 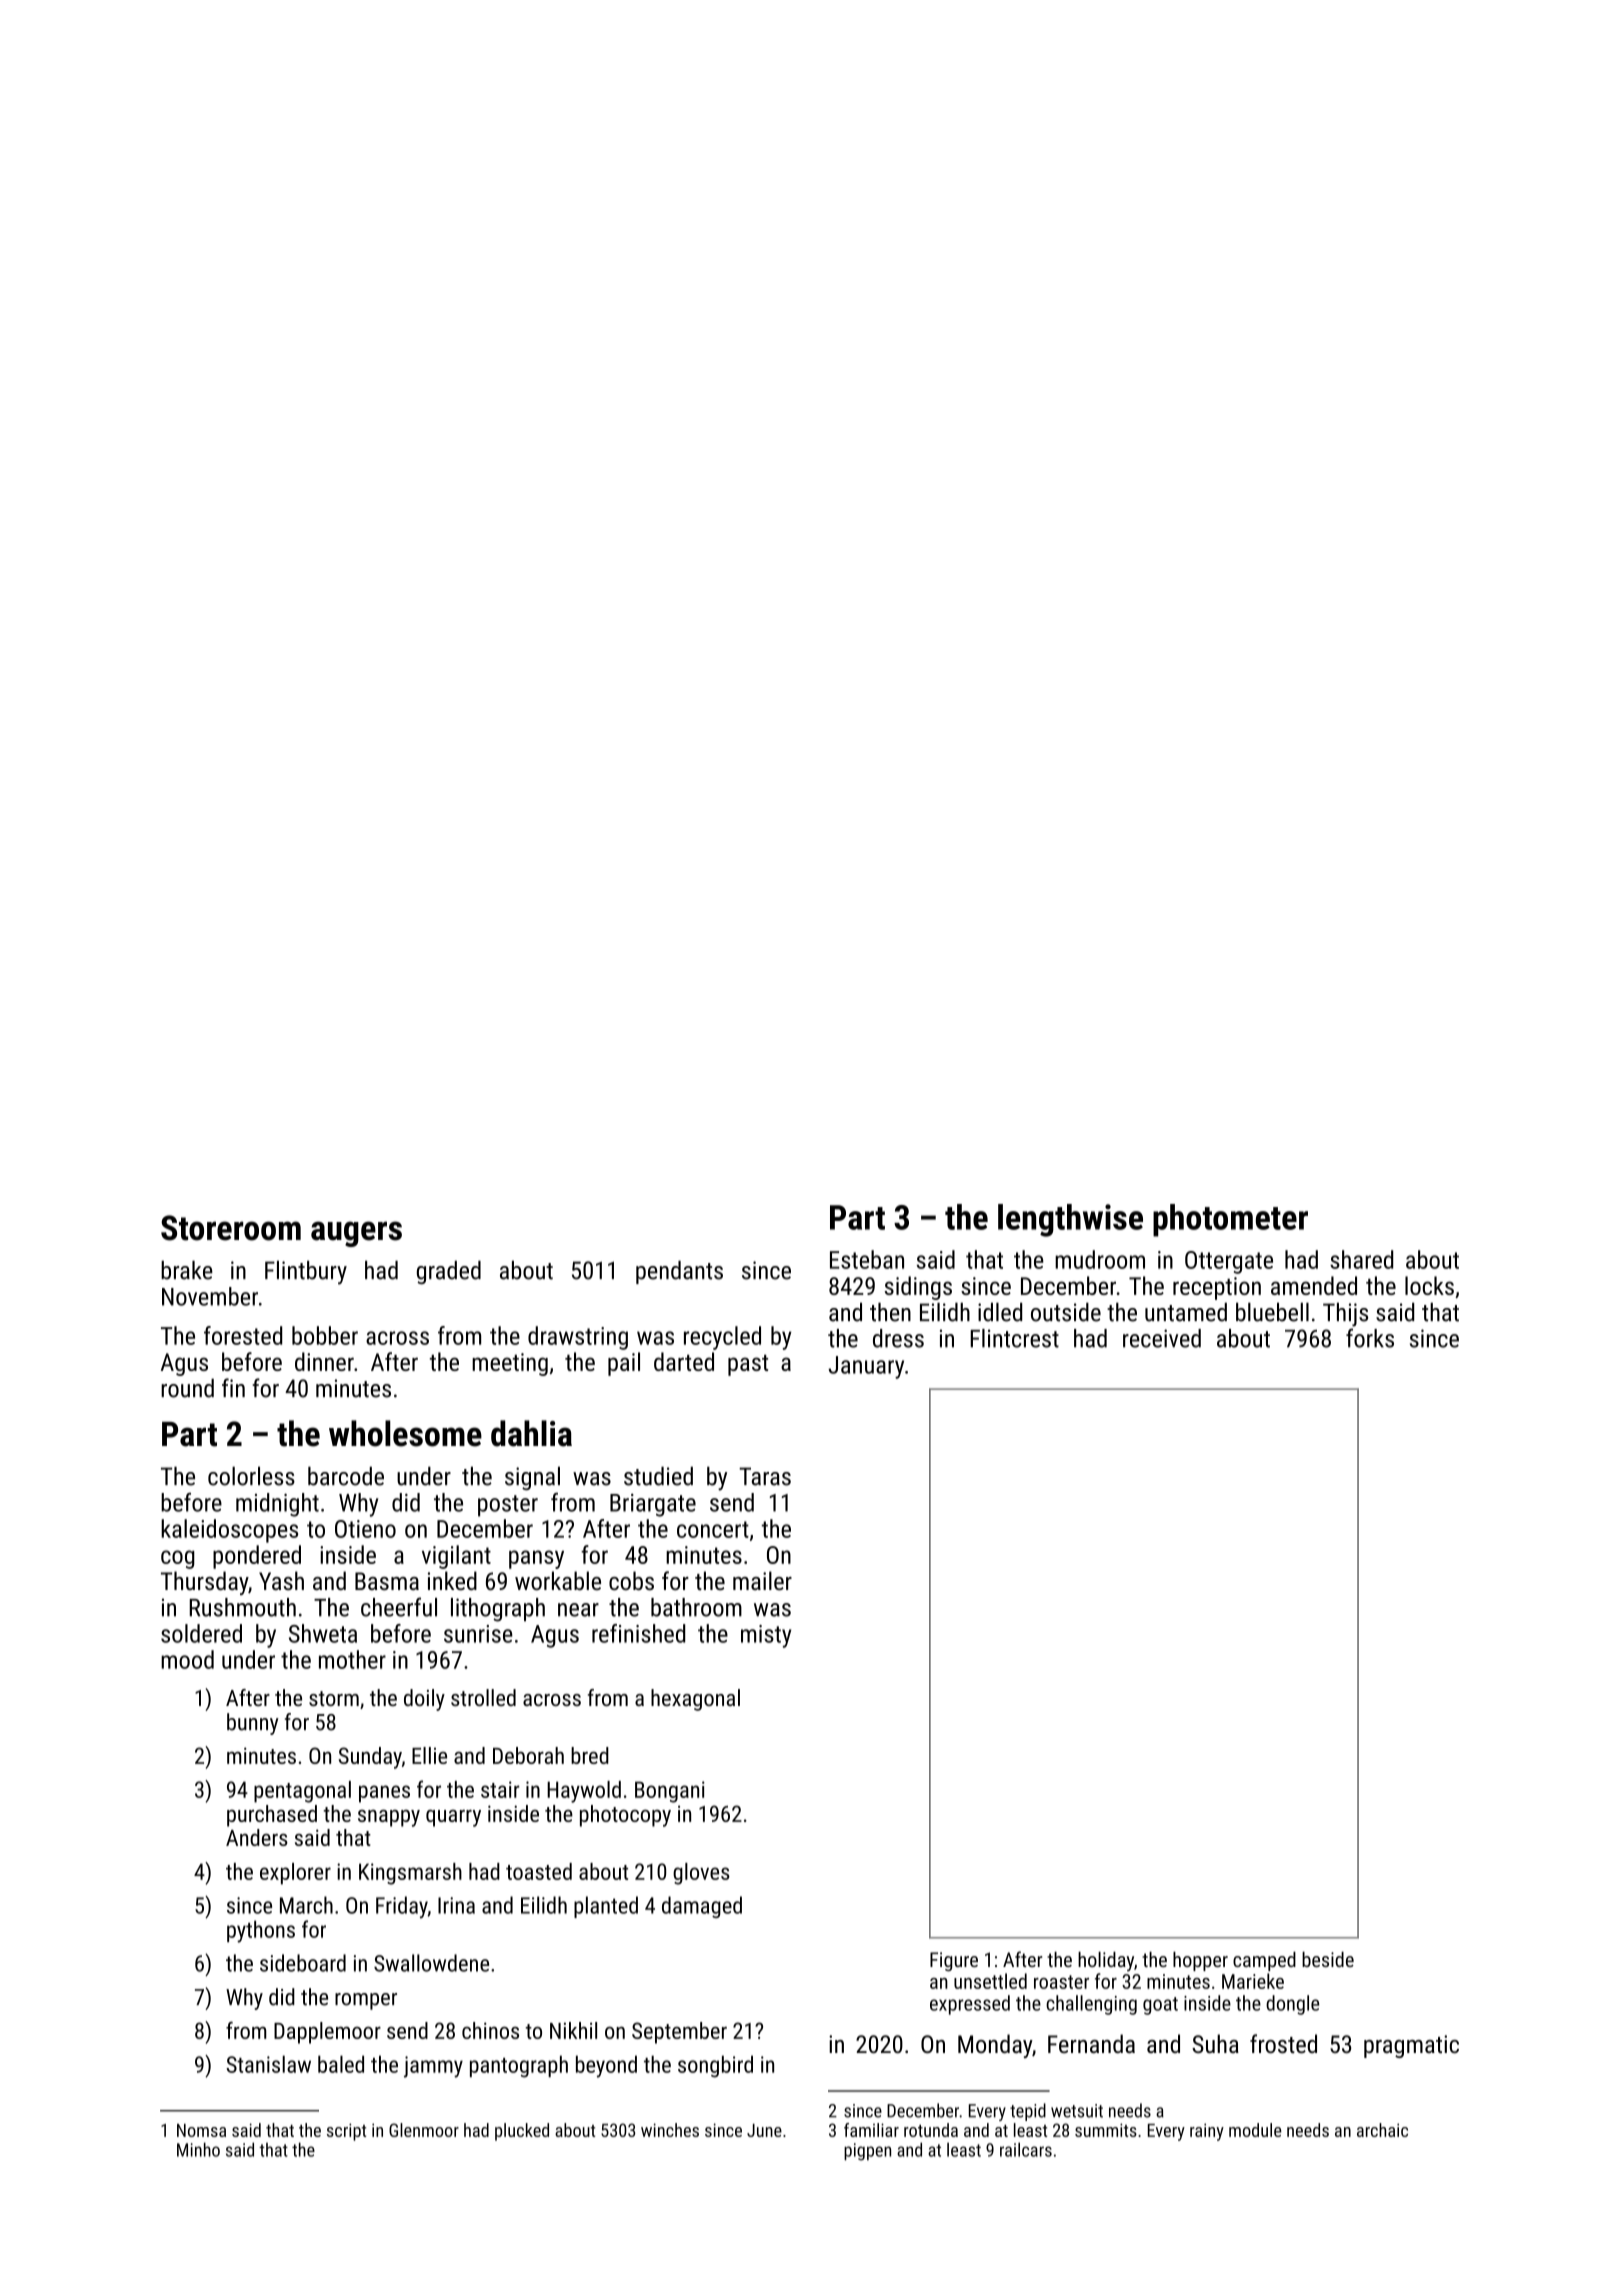 What do you see at coordinates (866, 1367) in the screenshot?
I see `January` at bounding box center [866, 1367].
